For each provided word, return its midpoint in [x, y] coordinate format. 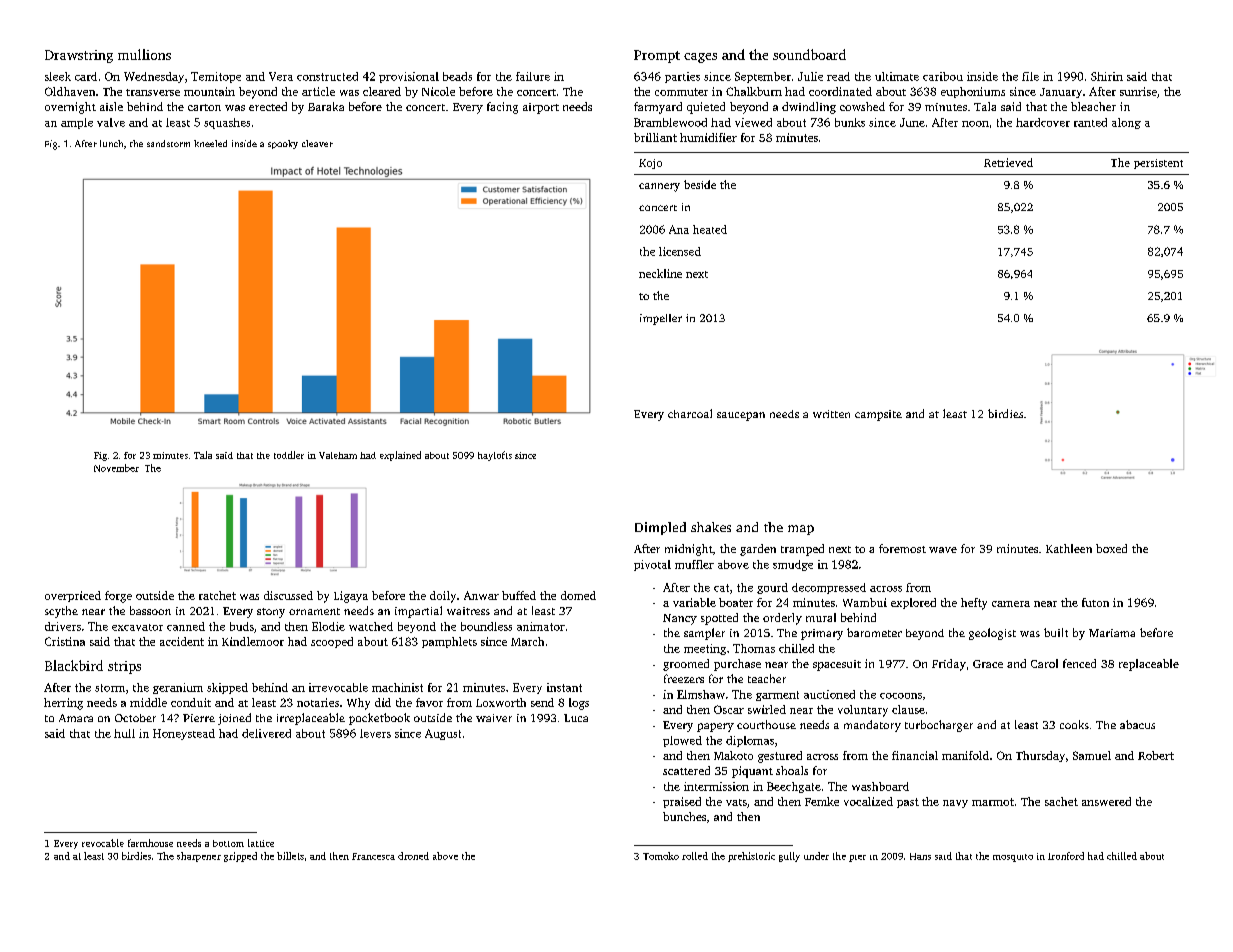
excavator [137, 627]
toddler [289, 455]
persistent [1158, 164]
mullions [144, 54]
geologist [992, 634]
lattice [261, 843]
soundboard [809, 54]
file [1030, 76]
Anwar [481, 595]
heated [710, 229]
